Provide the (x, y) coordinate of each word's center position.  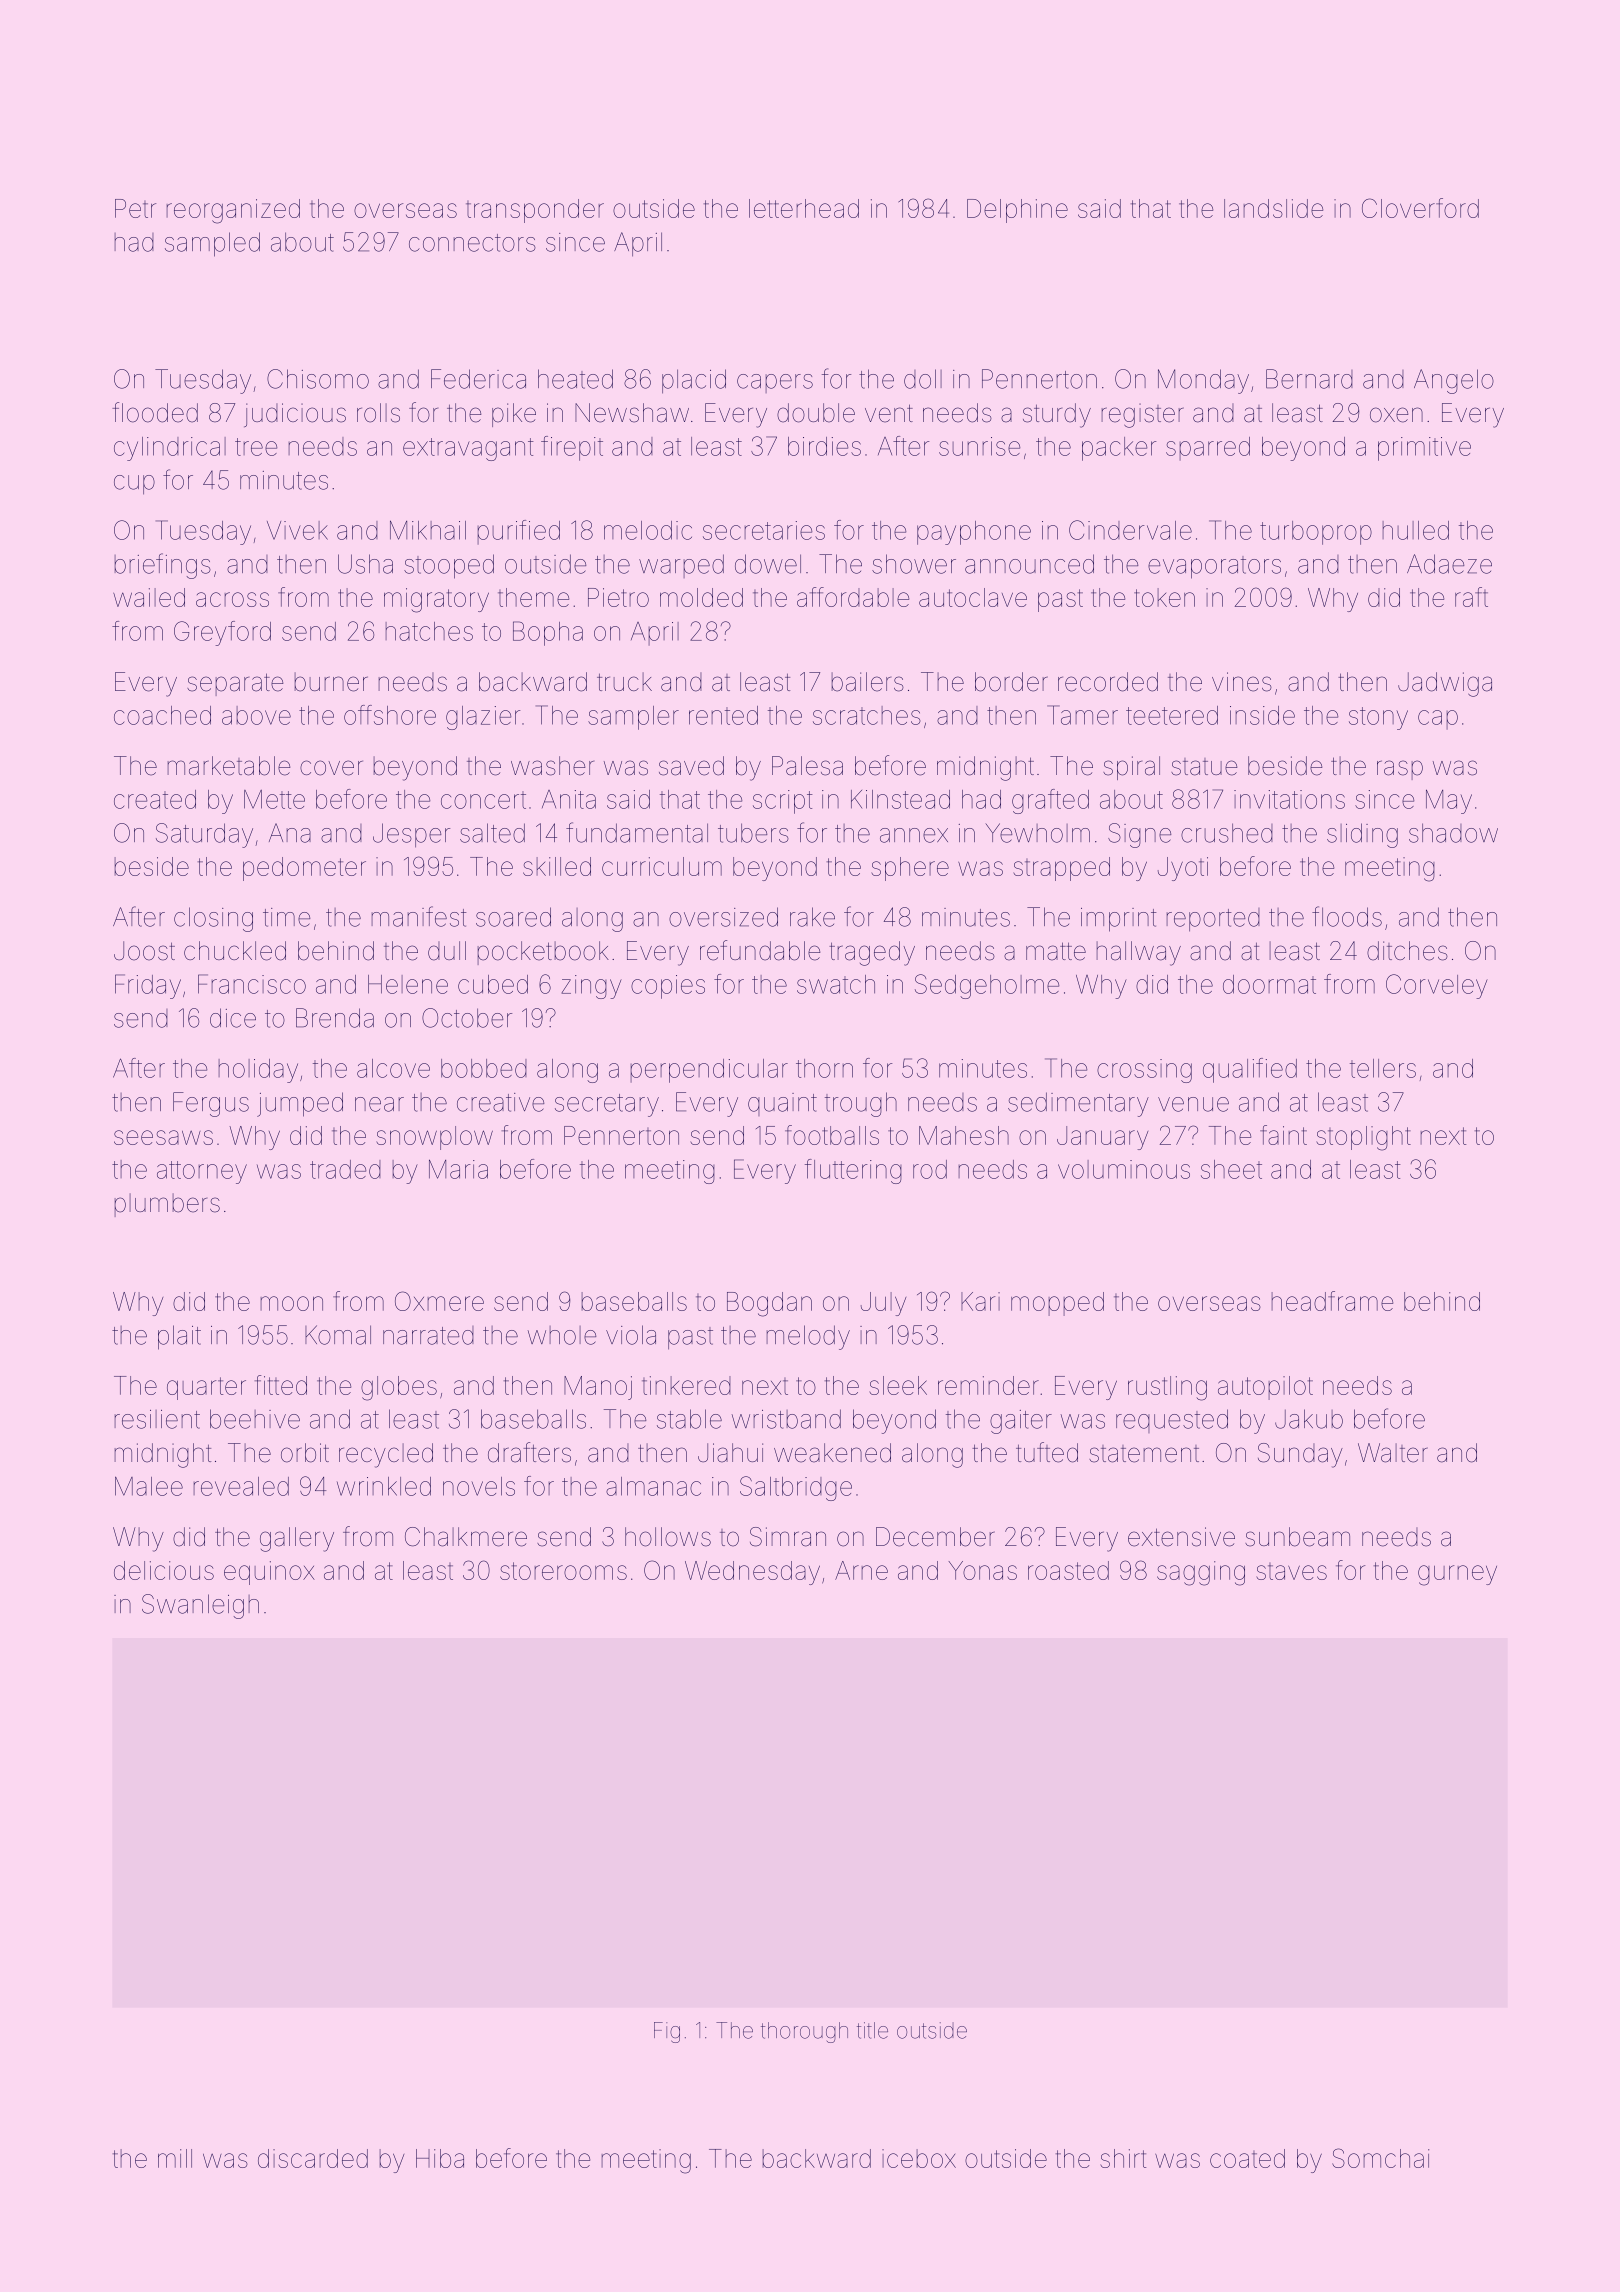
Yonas (982, 1570)
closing (213, 919)
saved (691, 766)
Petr (135, 208)
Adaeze (1449, 564)
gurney (1457, 1575)
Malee (149, 1486)
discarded (313, 2158)
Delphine (1017, 211)
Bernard (1309, 379)
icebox (919, 2158)
